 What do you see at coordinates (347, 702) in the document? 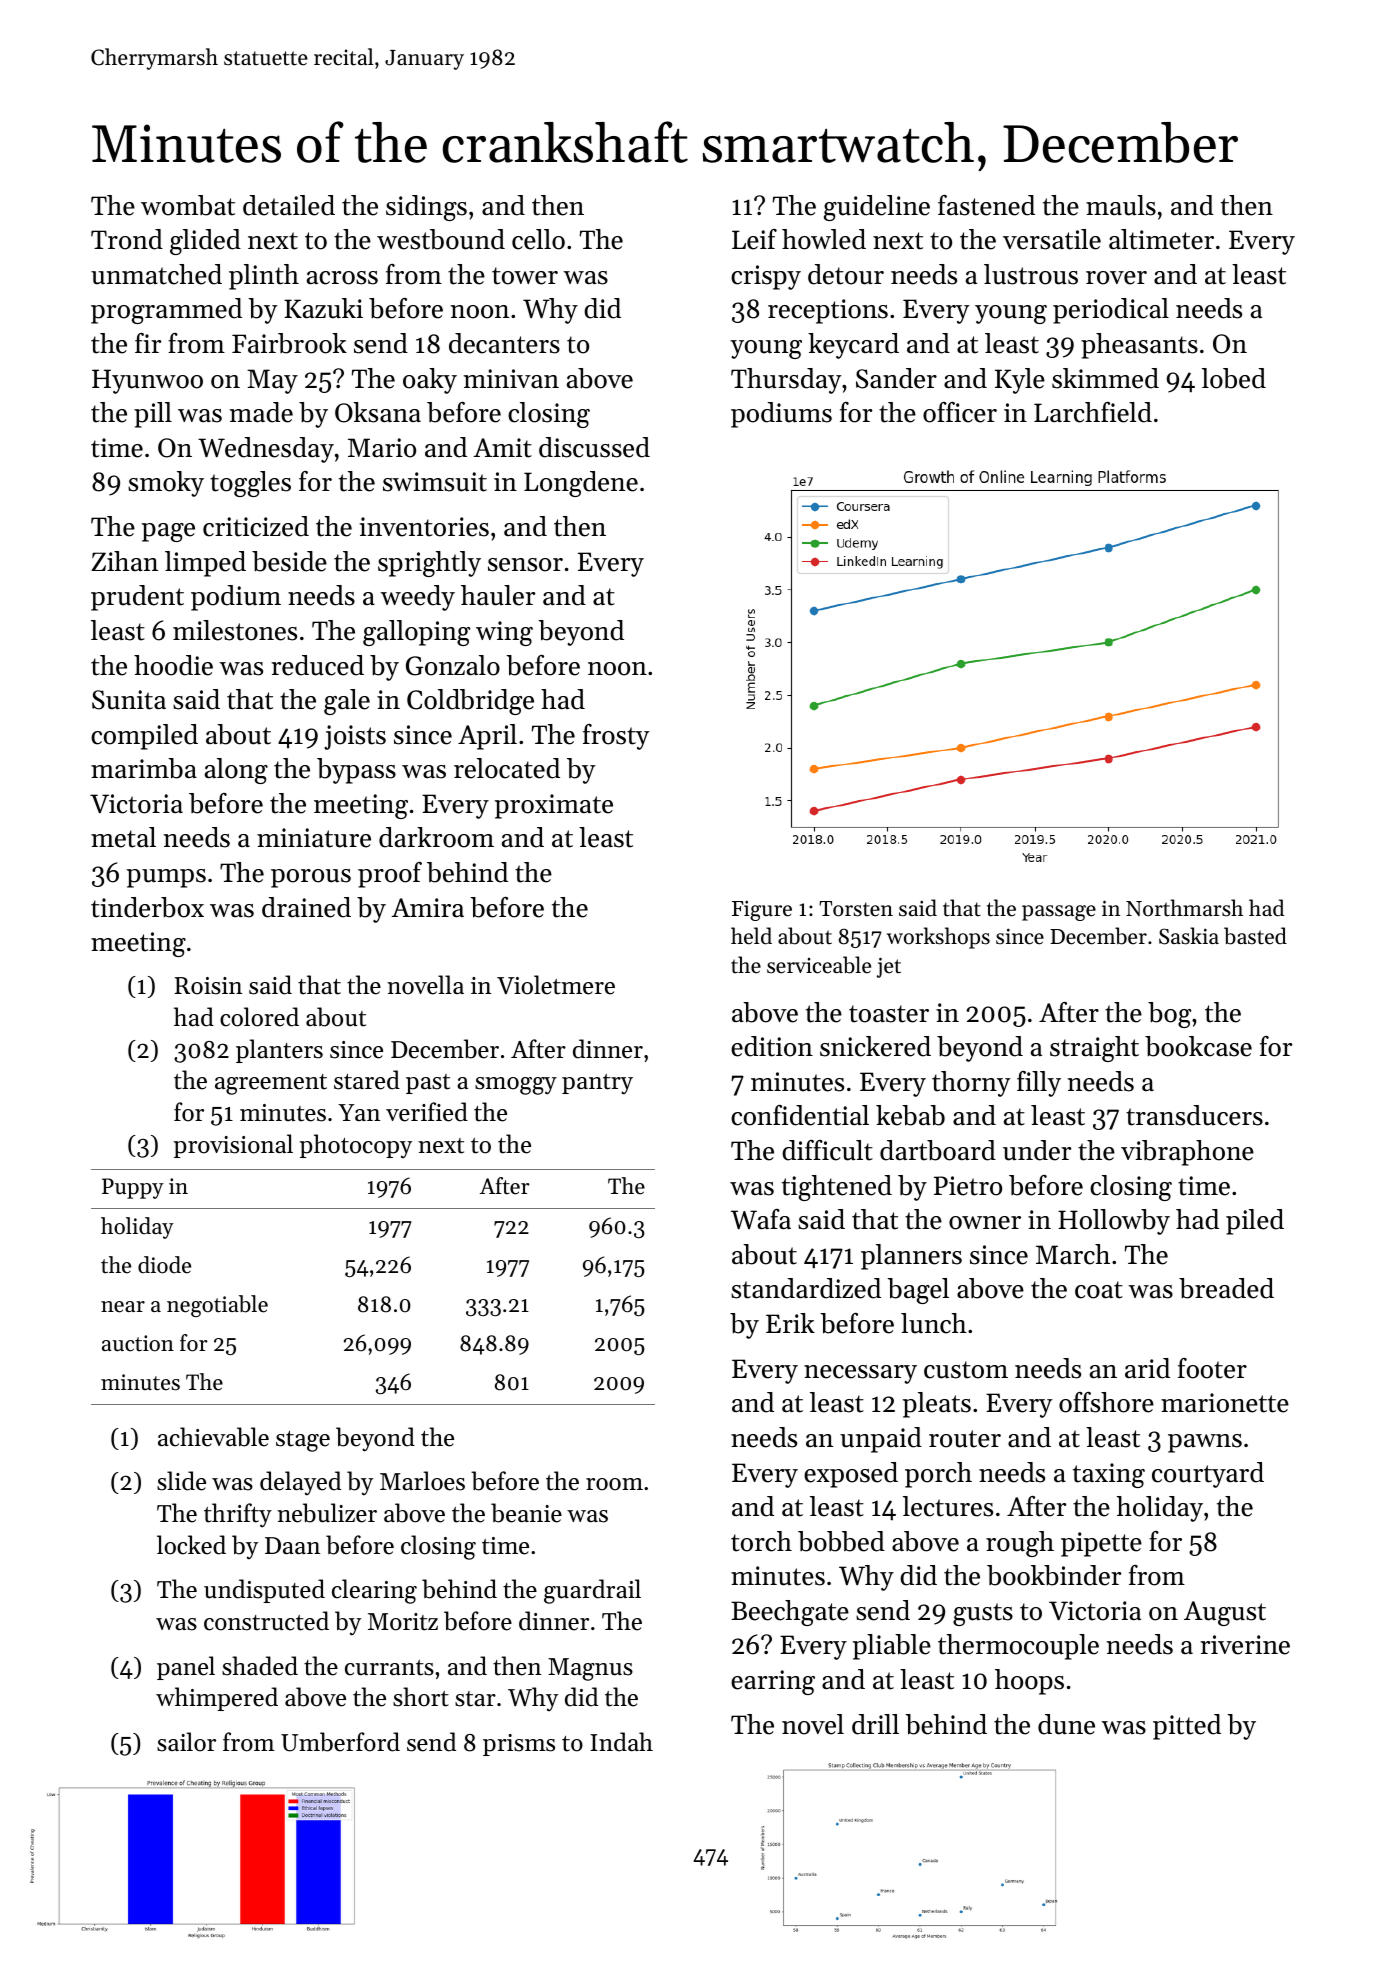
I see `gale` at bounding box center [347, 702].
